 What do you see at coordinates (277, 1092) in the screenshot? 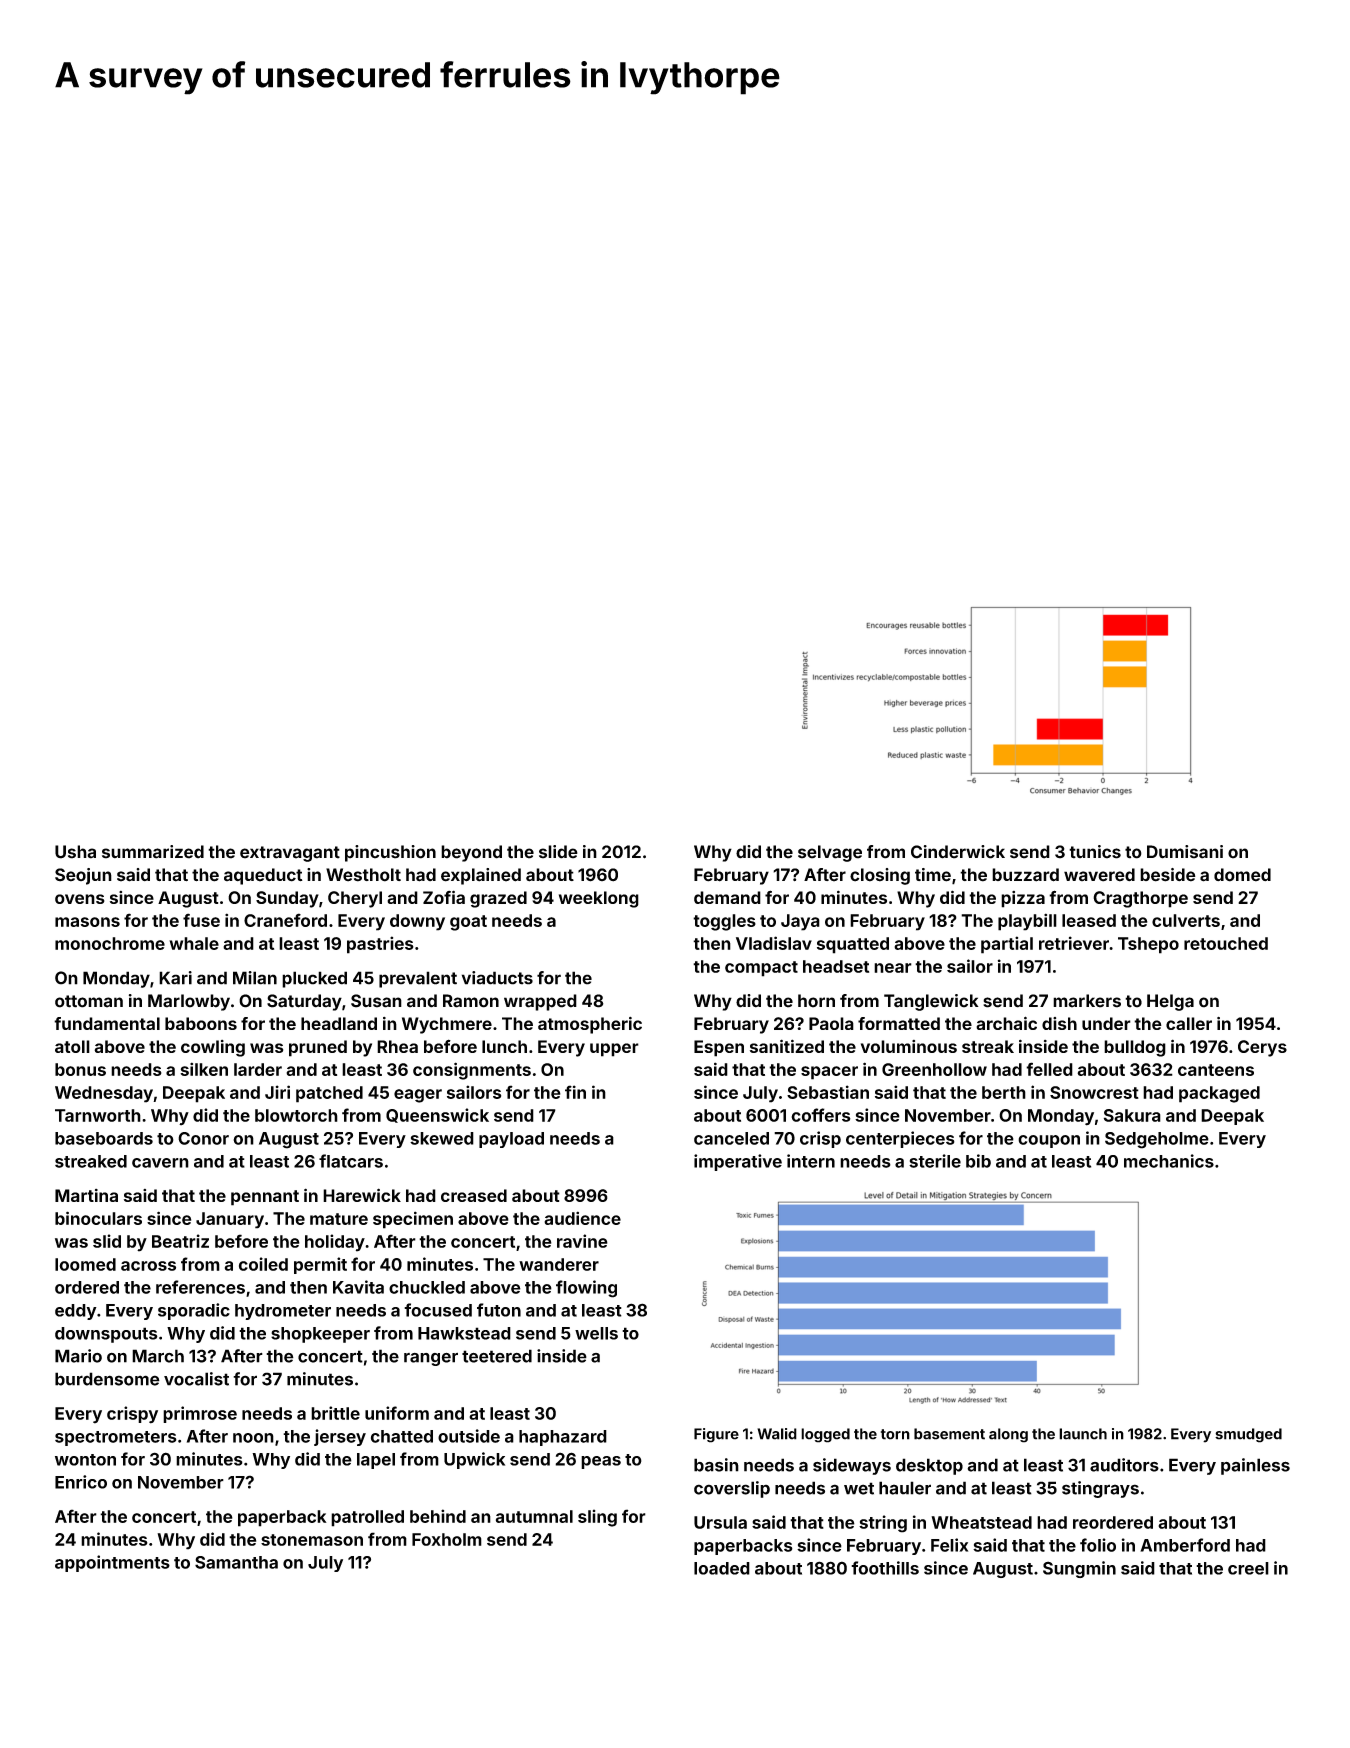
I see `Jiri` at bounding box center [277, 1092].
